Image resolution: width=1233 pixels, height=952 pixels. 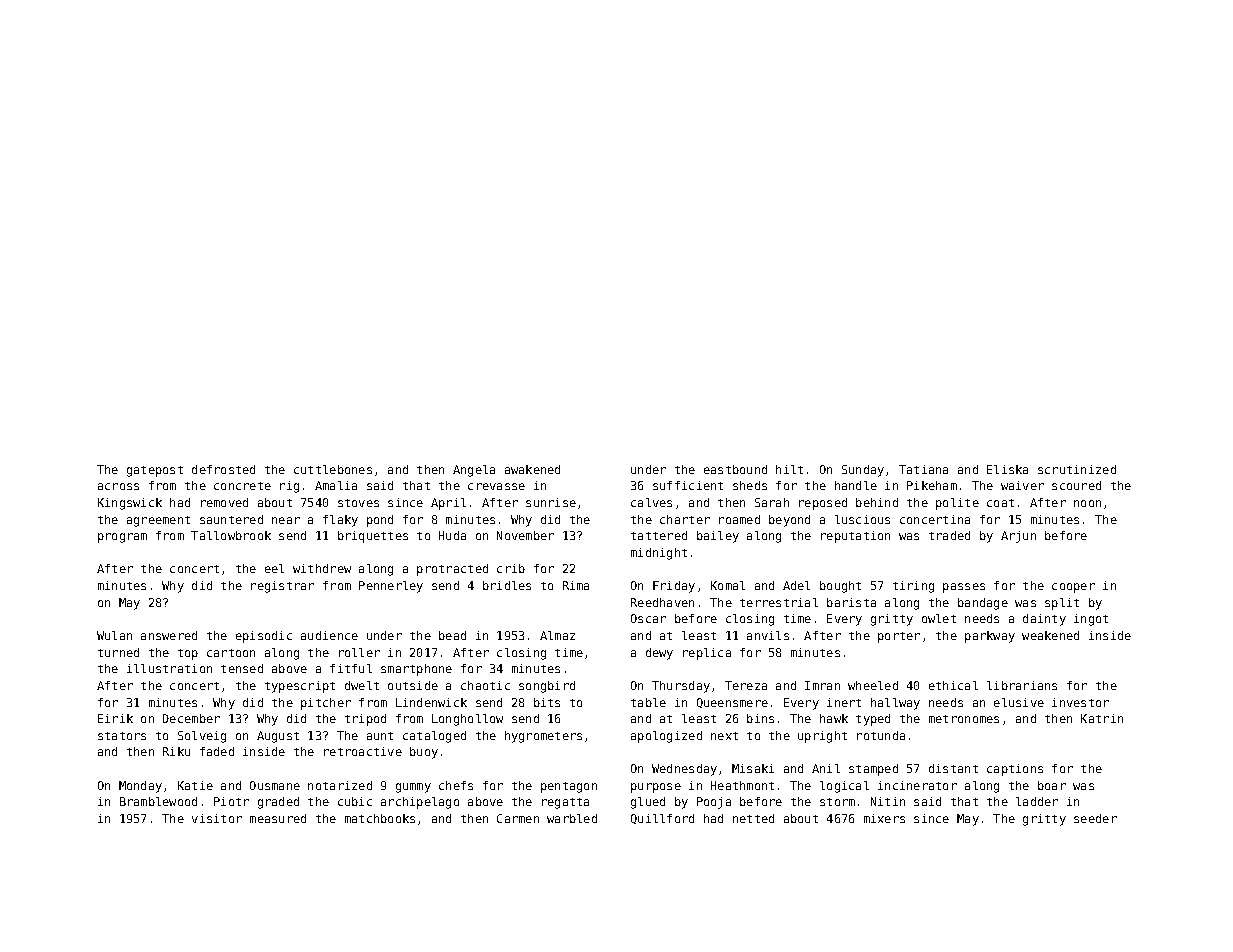 What do you see at coordinates (1050, 635) in the page?
I see `weakened` at bounding box center [1050, 635].
